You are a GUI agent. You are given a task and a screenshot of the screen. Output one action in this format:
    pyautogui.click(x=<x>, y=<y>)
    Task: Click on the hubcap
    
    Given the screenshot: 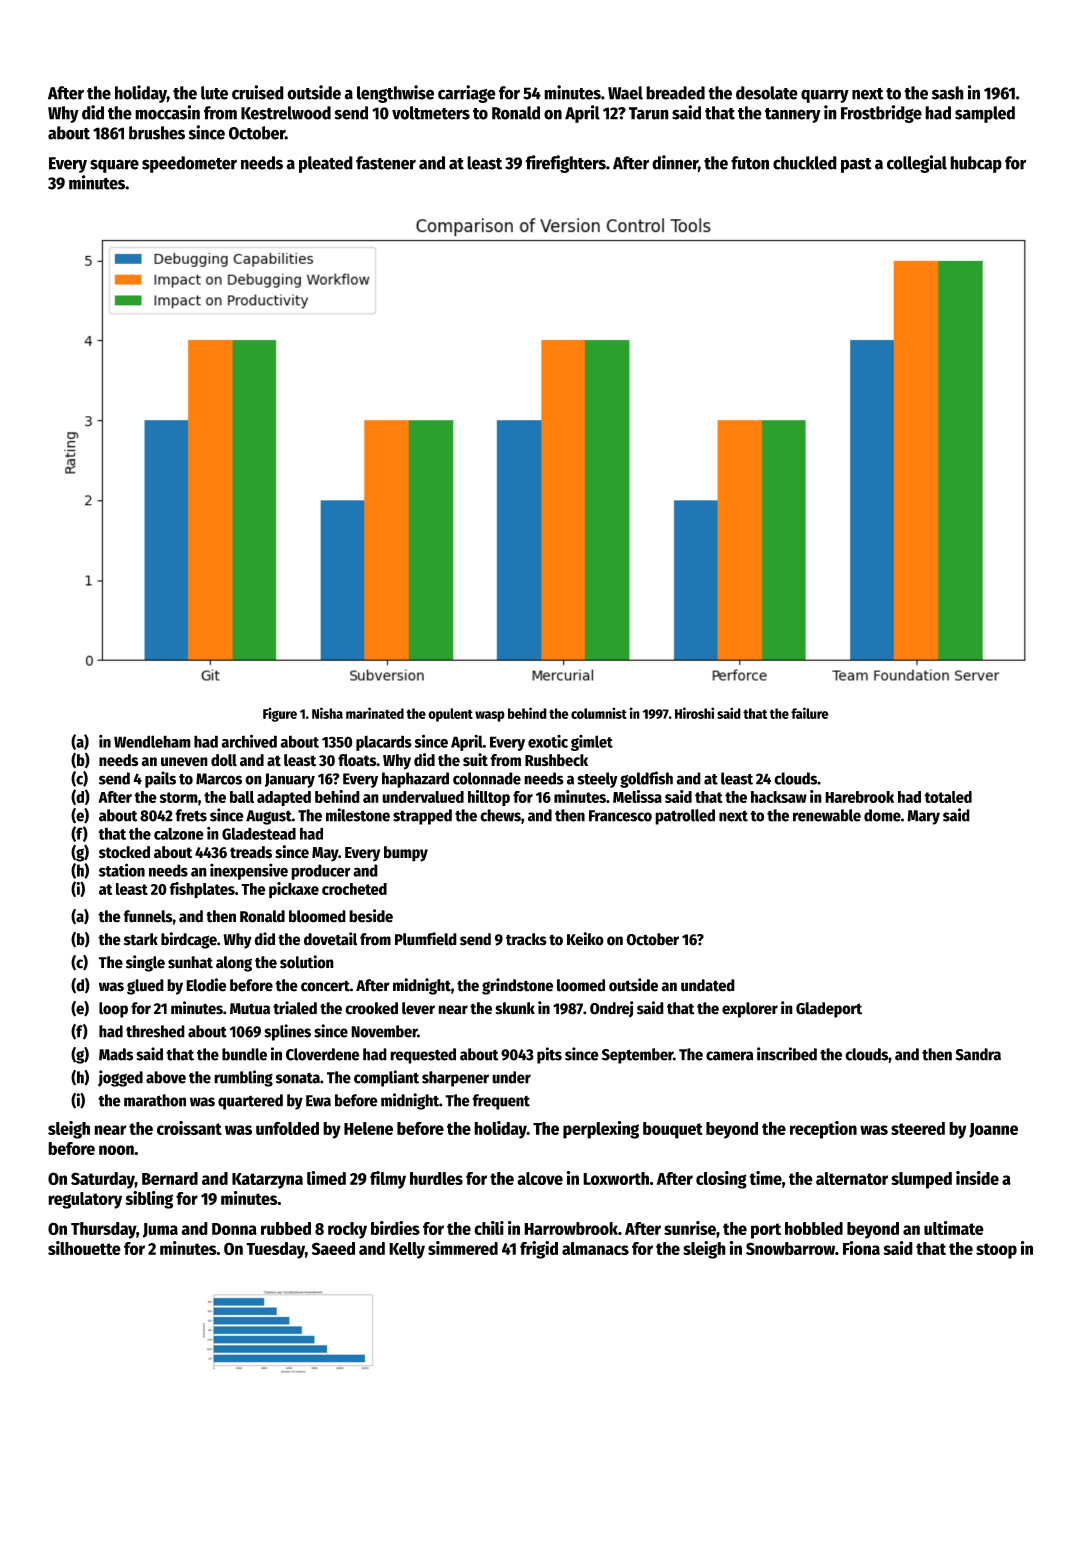 What is the action you would take?
    pyautogui.click(x=976, y=164)
